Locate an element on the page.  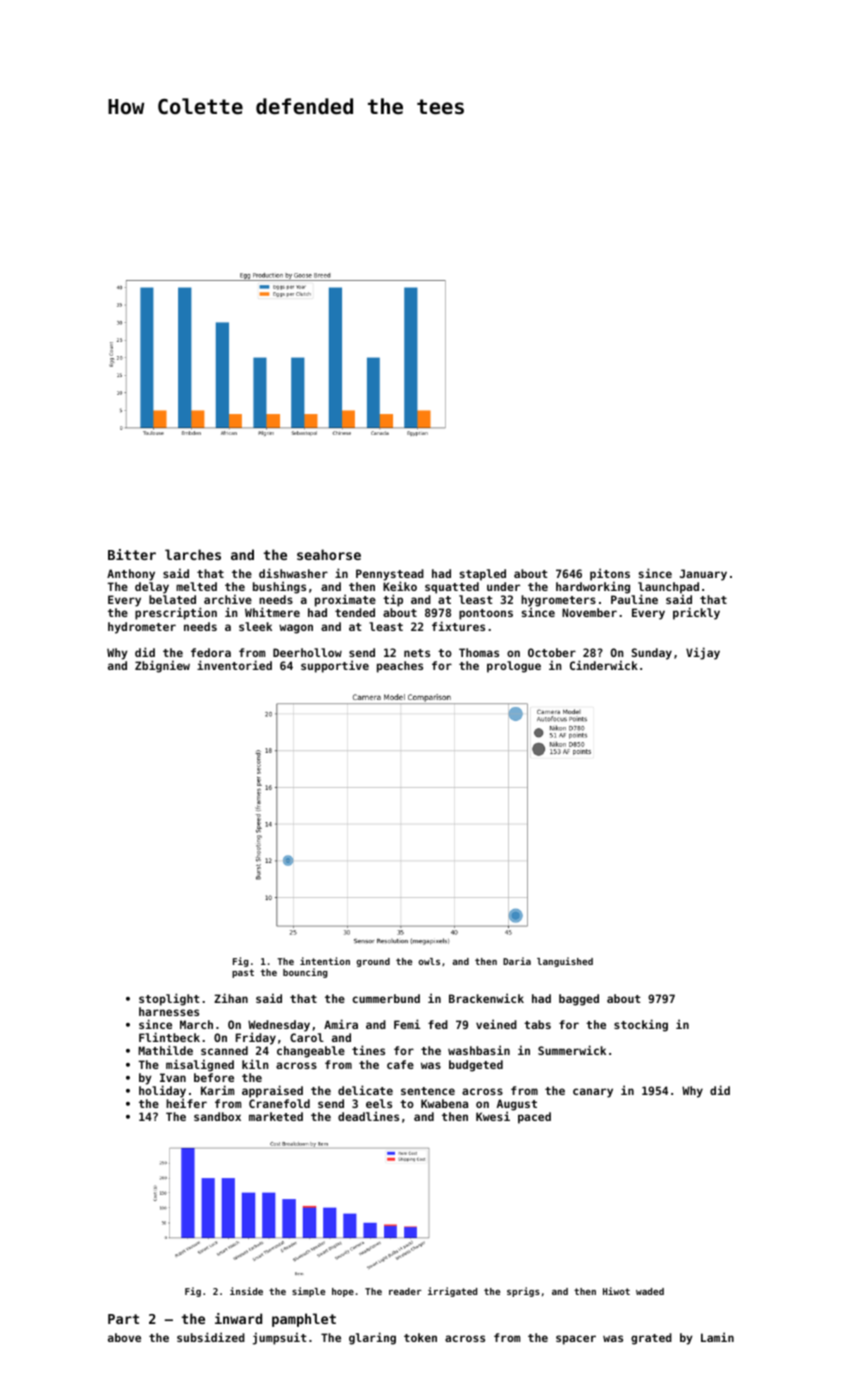
Kwesi is located at coordinates (493, 1116).
